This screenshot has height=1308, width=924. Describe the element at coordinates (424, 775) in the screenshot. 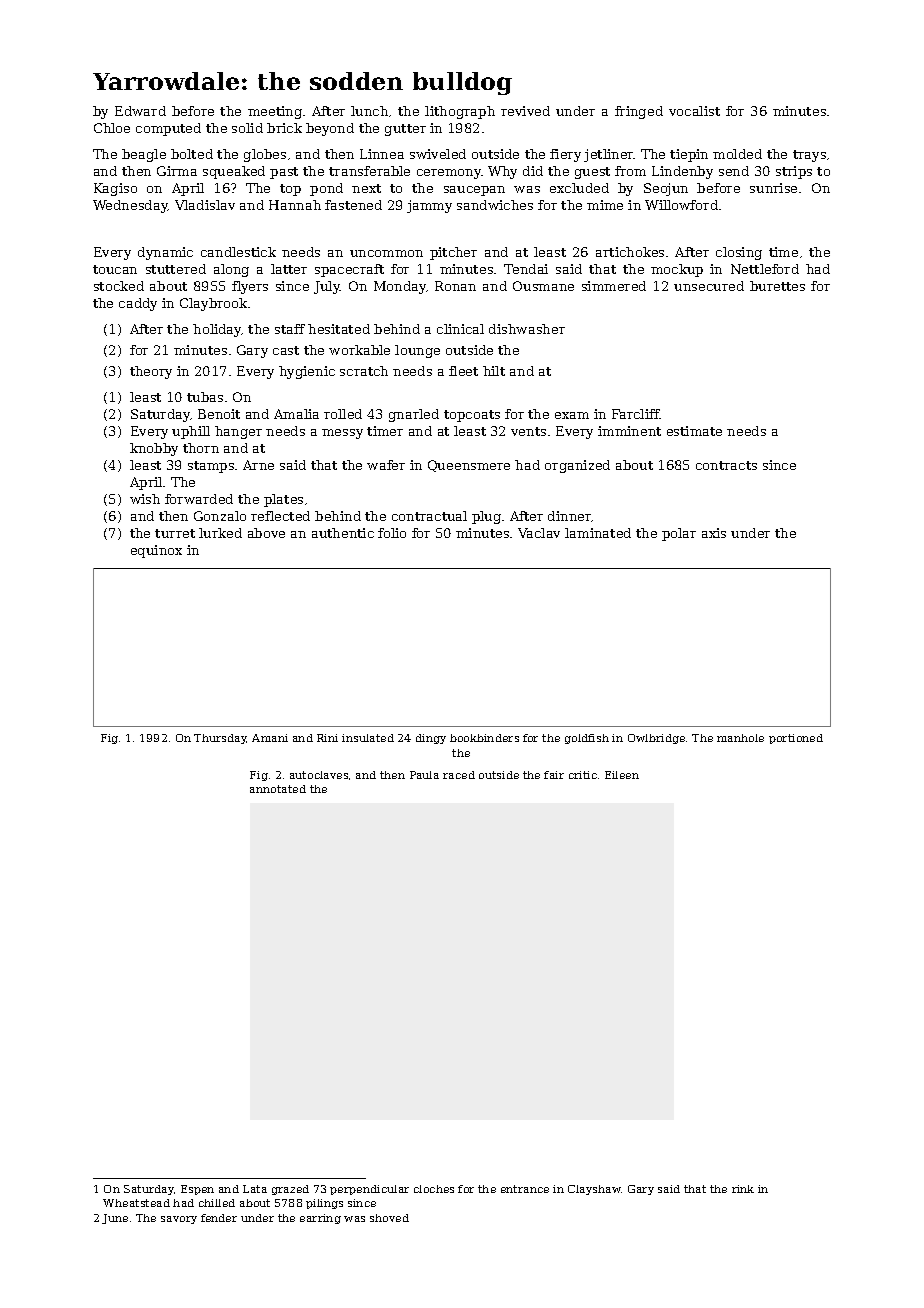

I see `Paula` at that location.
